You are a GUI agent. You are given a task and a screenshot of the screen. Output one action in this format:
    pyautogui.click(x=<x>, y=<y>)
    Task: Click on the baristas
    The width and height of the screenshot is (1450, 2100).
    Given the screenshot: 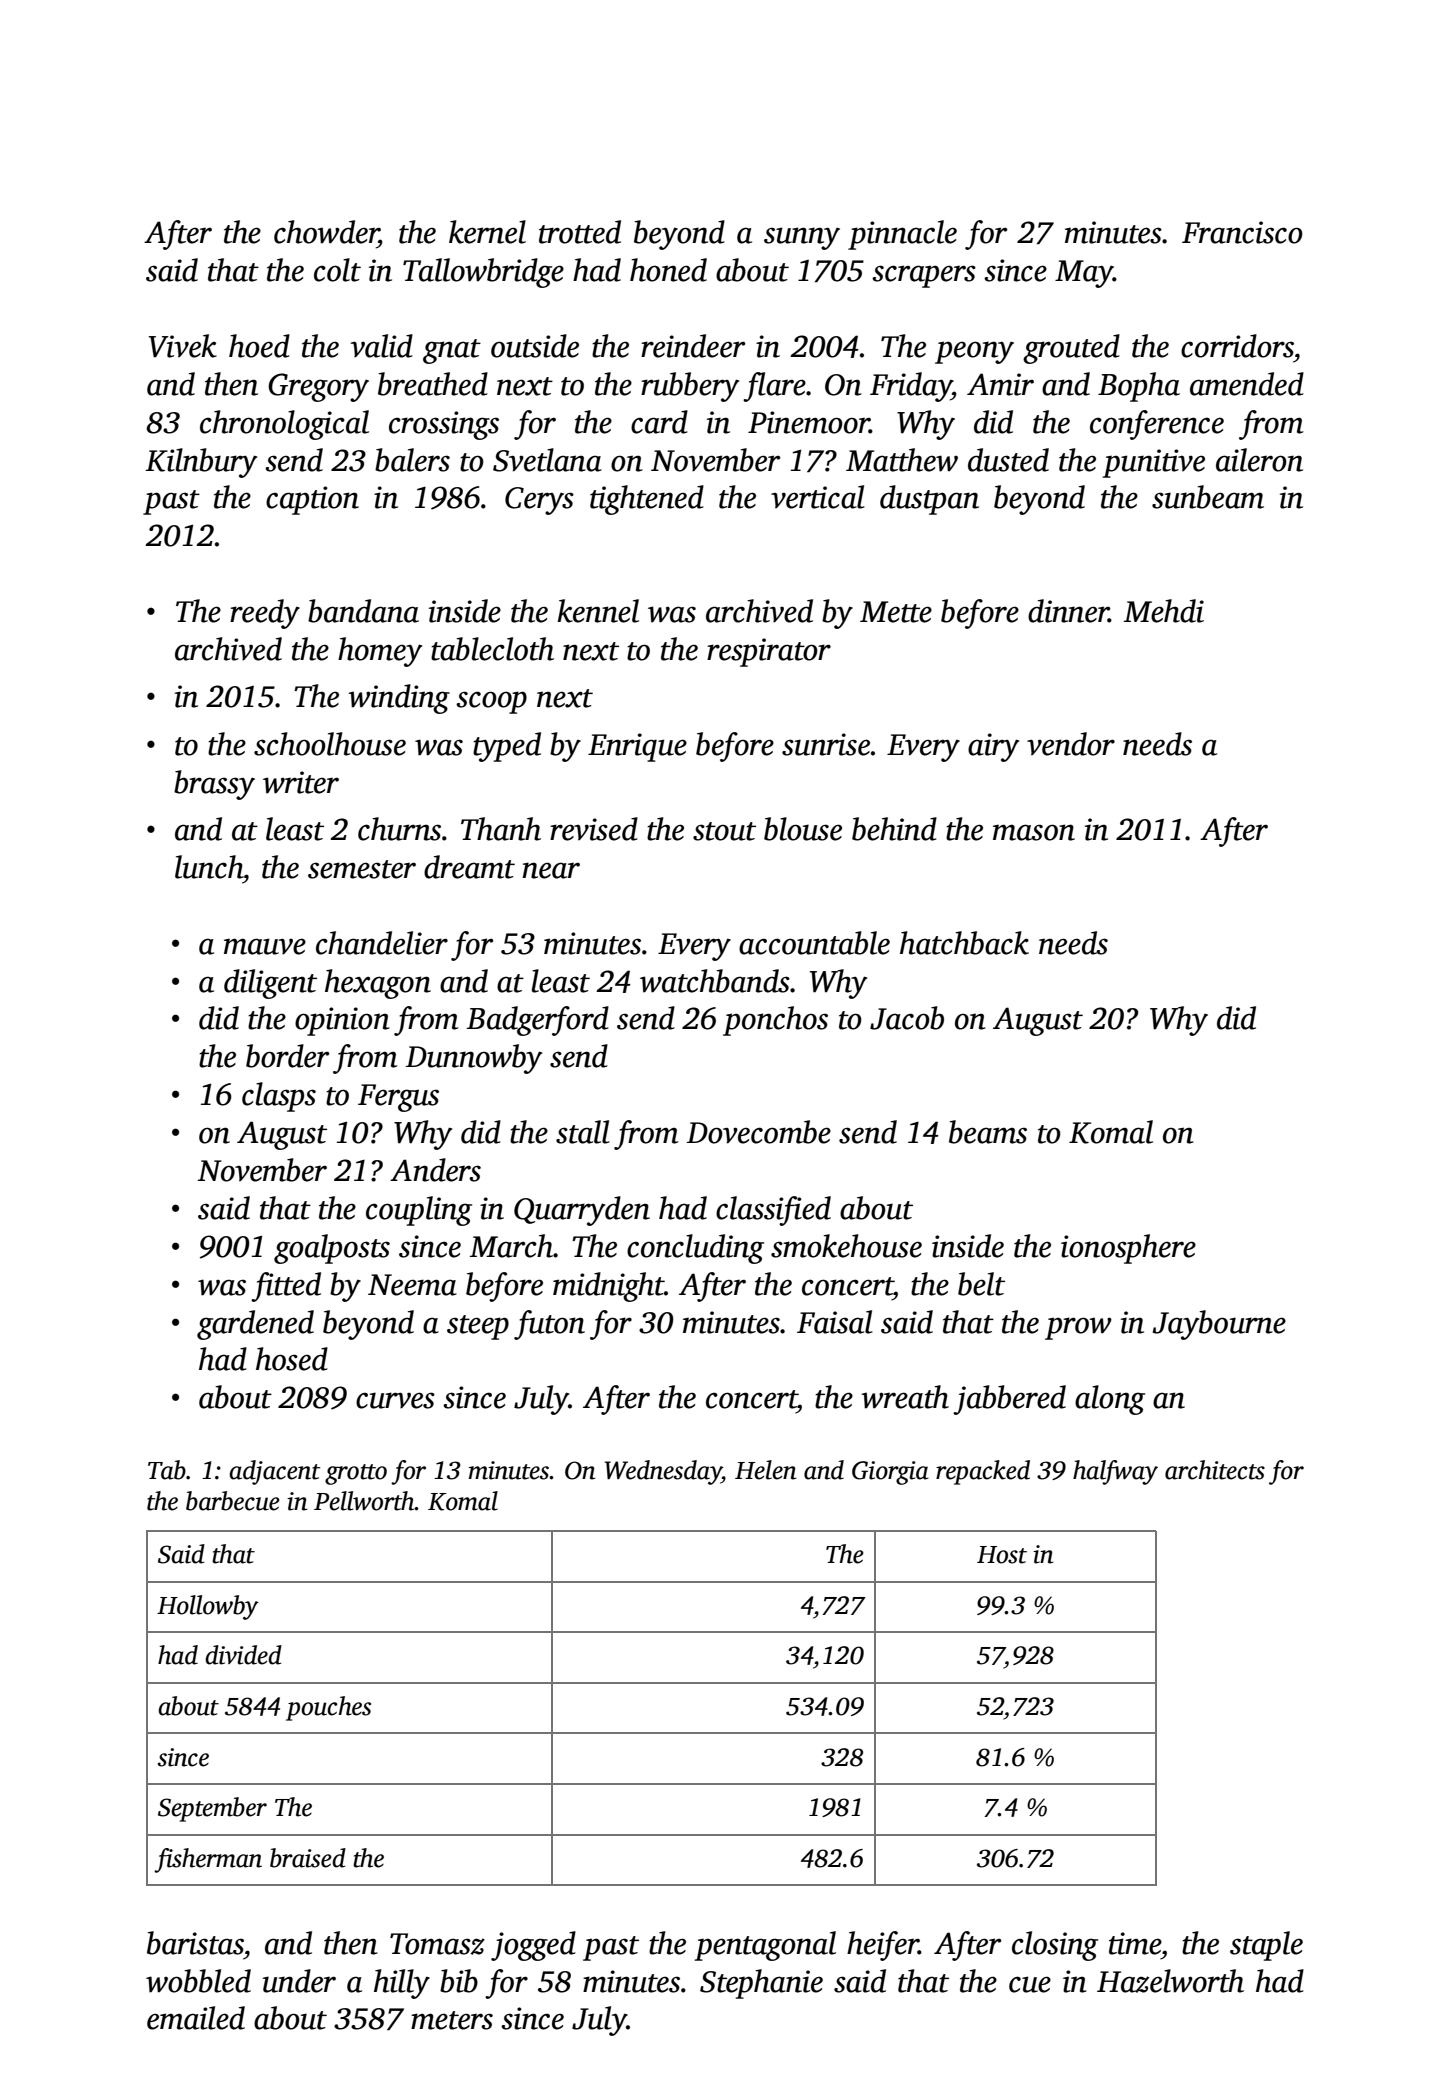 What is the action you would take?
    pyautogui.click(x=195, y=1943)
